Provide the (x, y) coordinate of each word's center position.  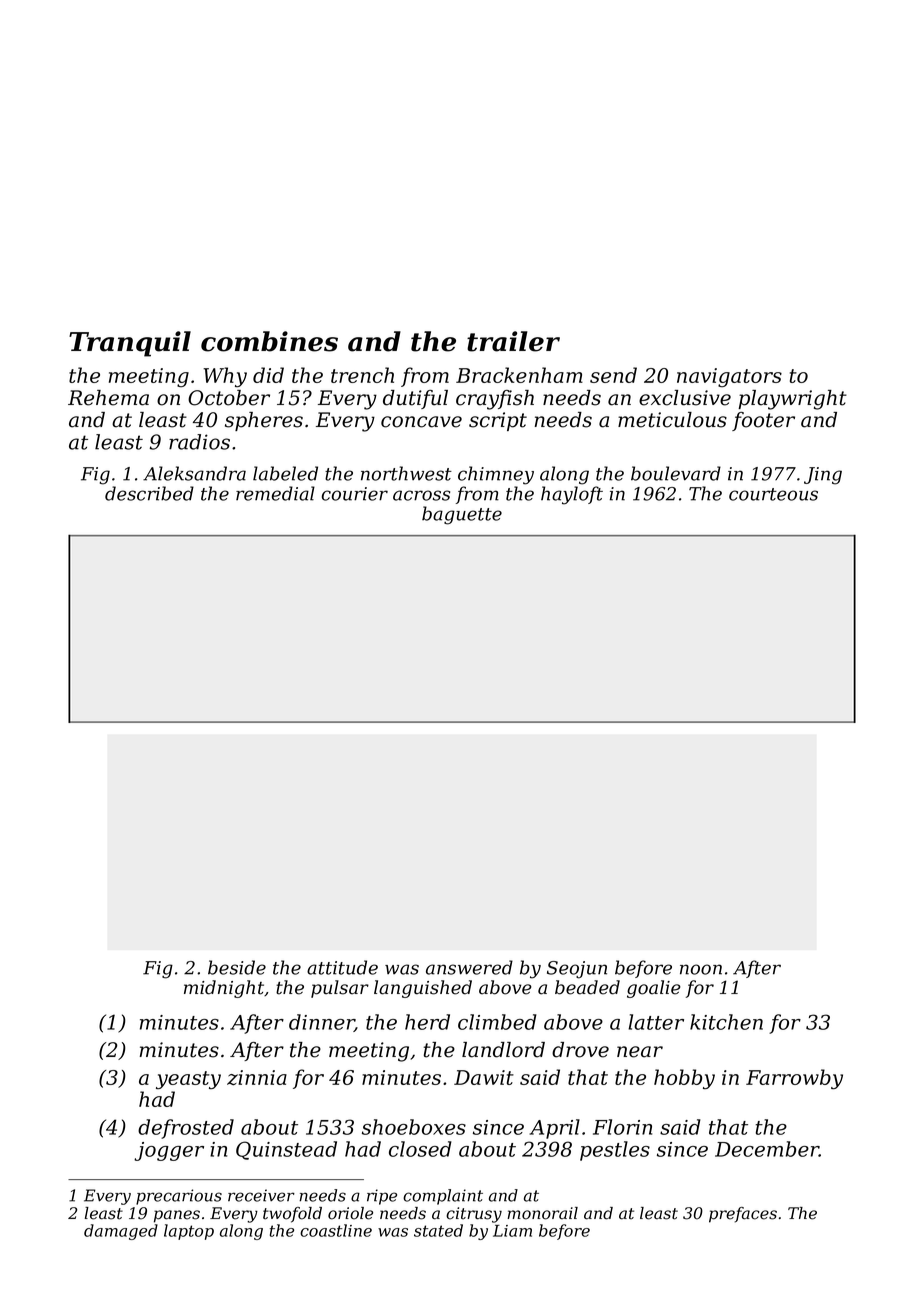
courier (355, 494)
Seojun (577, 970)
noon (701, 969)
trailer (513, 341)
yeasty (188, 1080)
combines (269, 341)
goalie (654, 989)
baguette (462, 515)
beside (237, 967)
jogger (169, 1151)
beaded (587, 987)
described (149, 493)
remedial (275, 493)
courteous (773, 494)
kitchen (726, 1022)
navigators (729, 377)
